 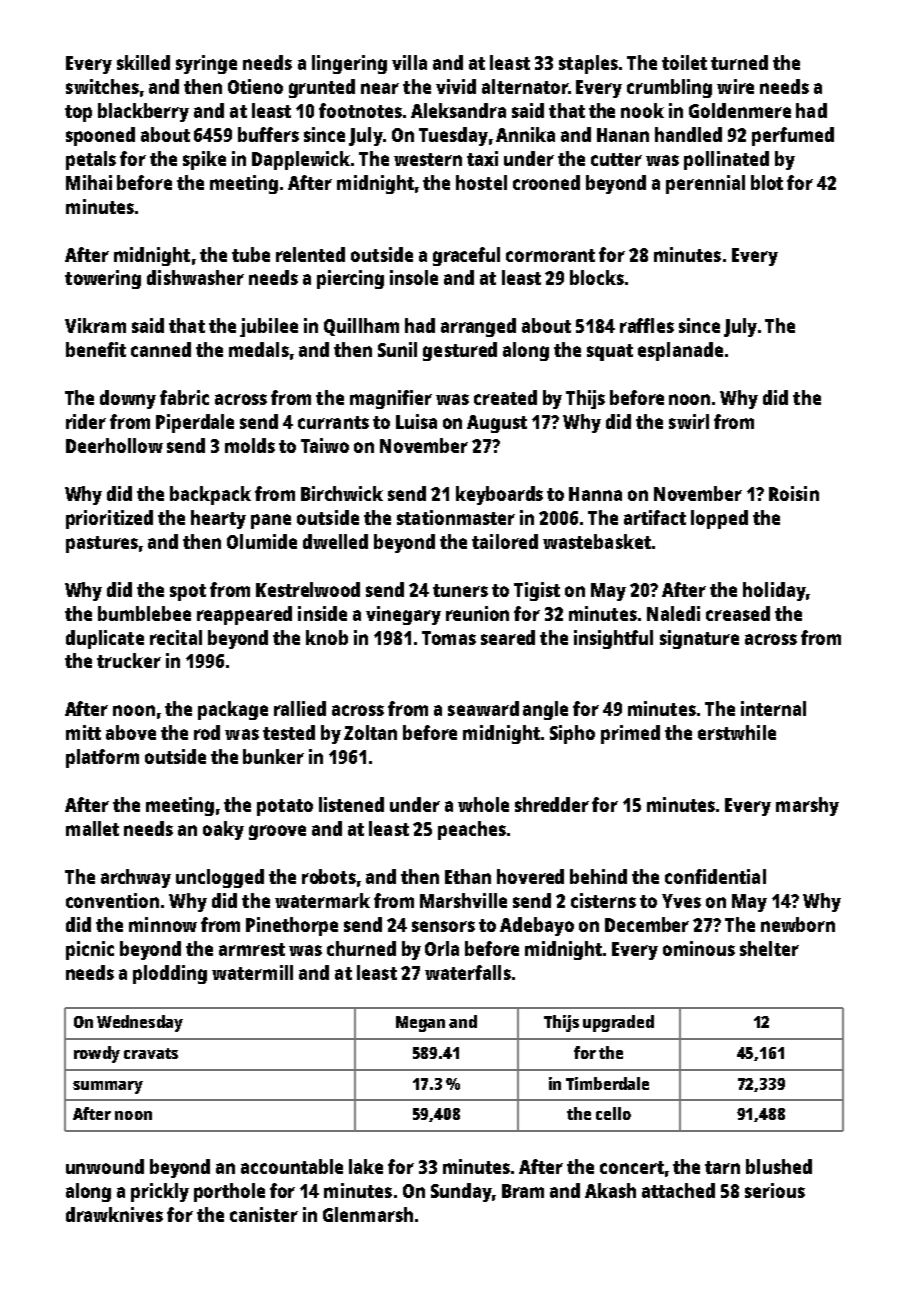 What do you see at coordinates (523, 1191) in the screenshot?
I see `Bram` at bounding box center [523, 1191].
